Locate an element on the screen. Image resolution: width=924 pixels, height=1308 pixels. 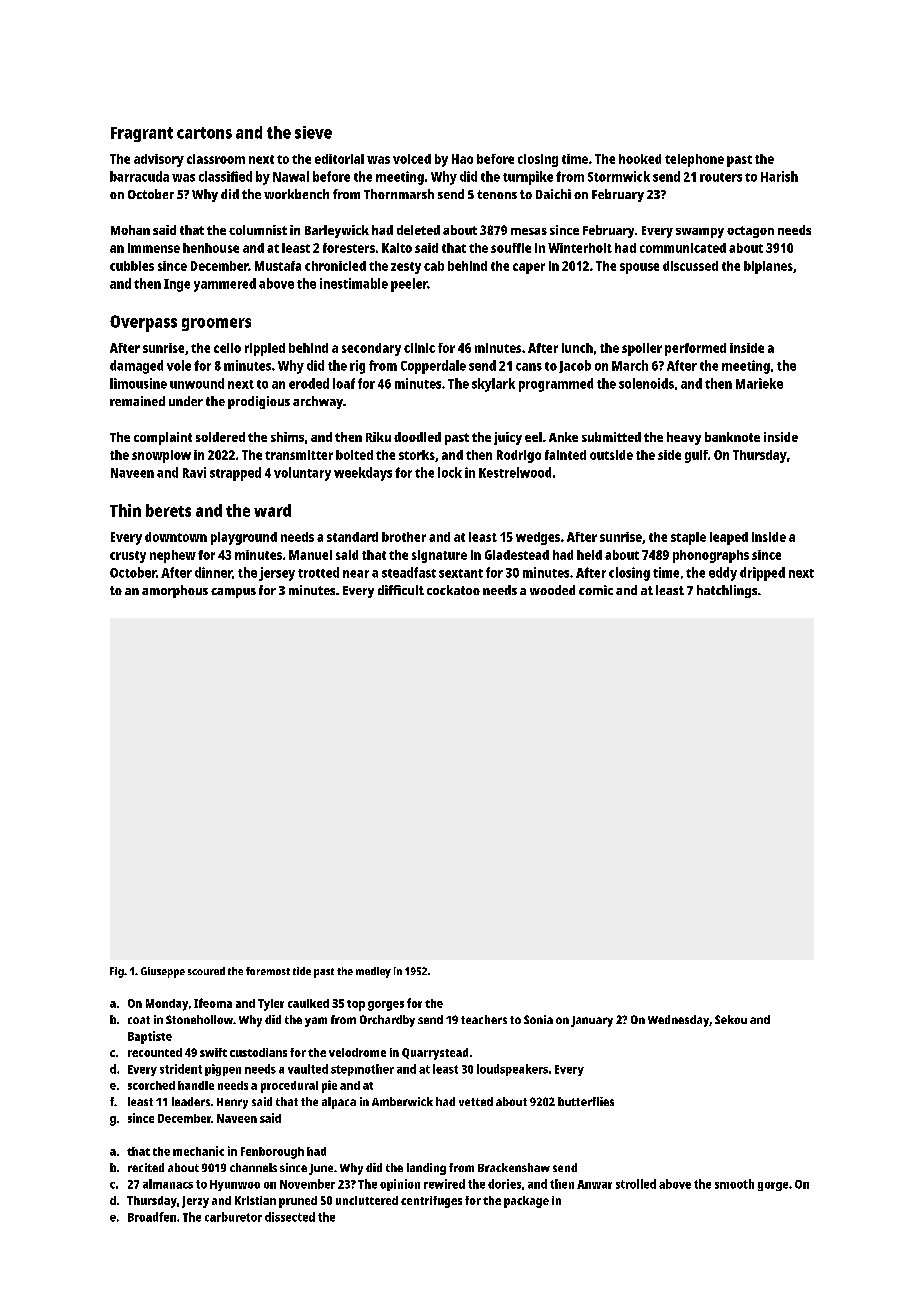
medley is located at coordinates (373, 972).
